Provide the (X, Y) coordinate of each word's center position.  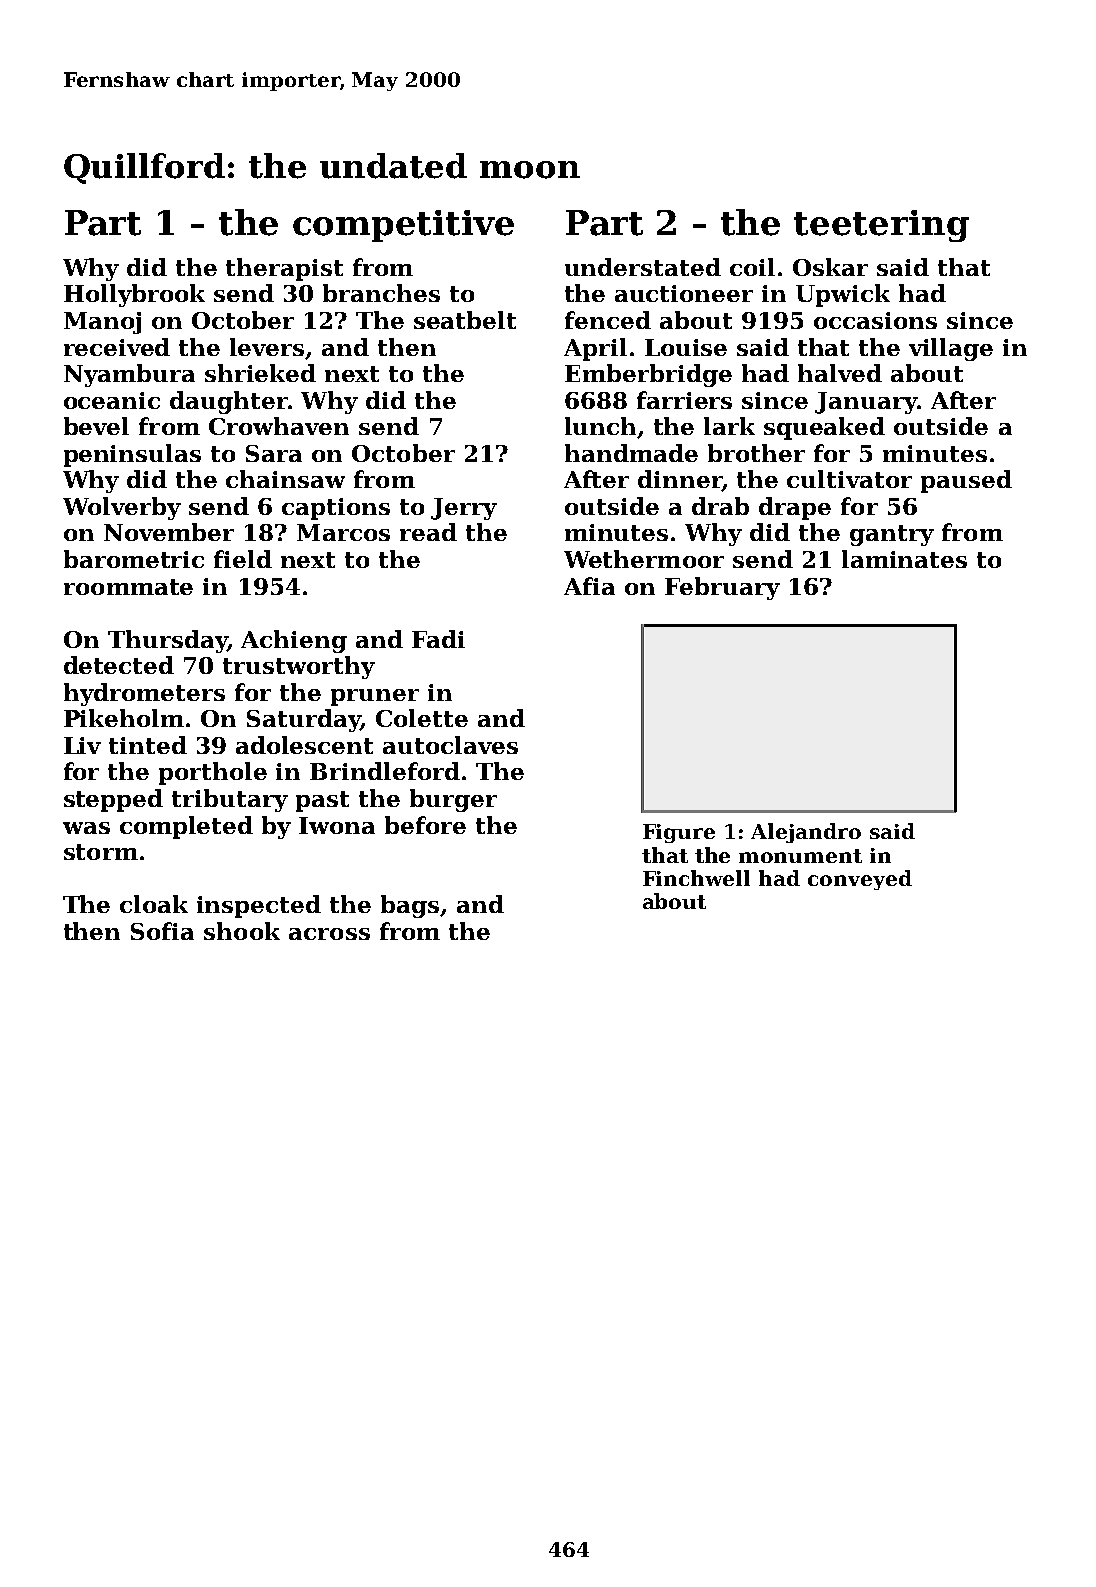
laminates (904, 559)
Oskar (830, 267)
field (243, 559)
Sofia (162, 931)
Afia (589, 586)
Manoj (102, 323)
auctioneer (684, 293)
